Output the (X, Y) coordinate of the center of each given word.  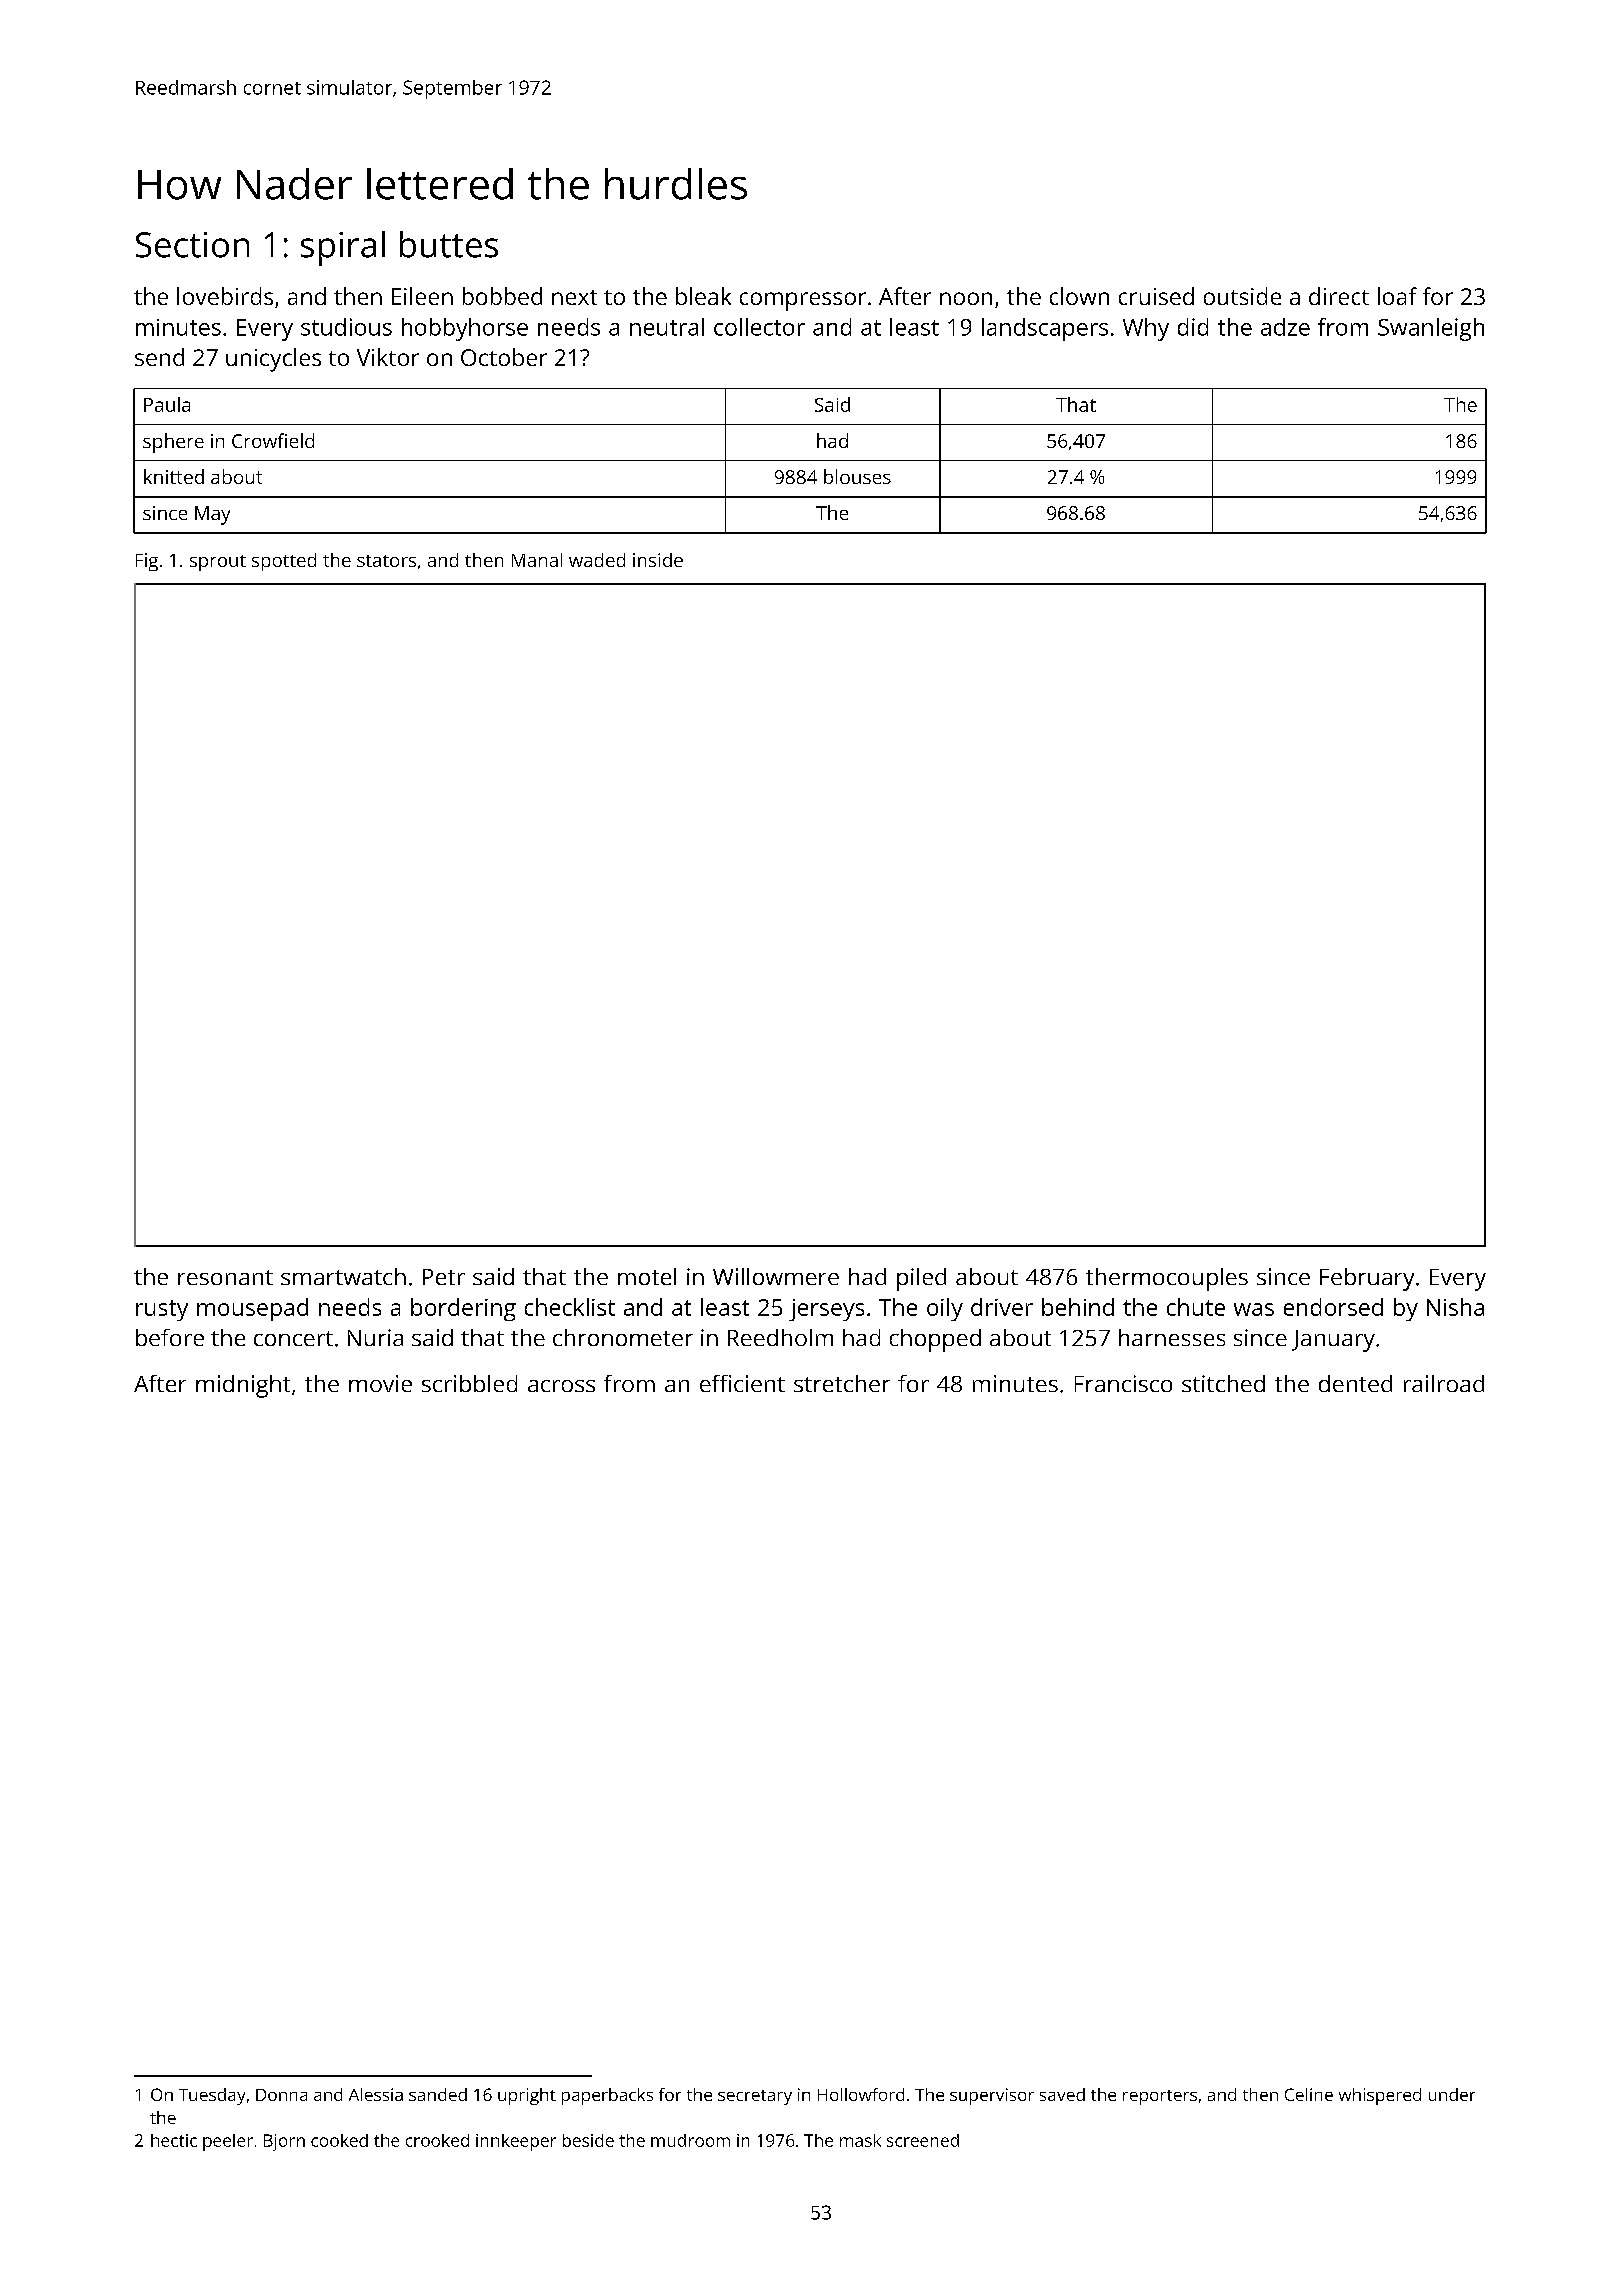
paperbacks (607, 2096)
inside (658, 560)
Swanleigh (1431, 329)
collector (759, 327)
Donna (281, 2095)
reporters (1160, 2097)
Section (192, 245)
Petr (444, 1277)
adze (1285, 327)
